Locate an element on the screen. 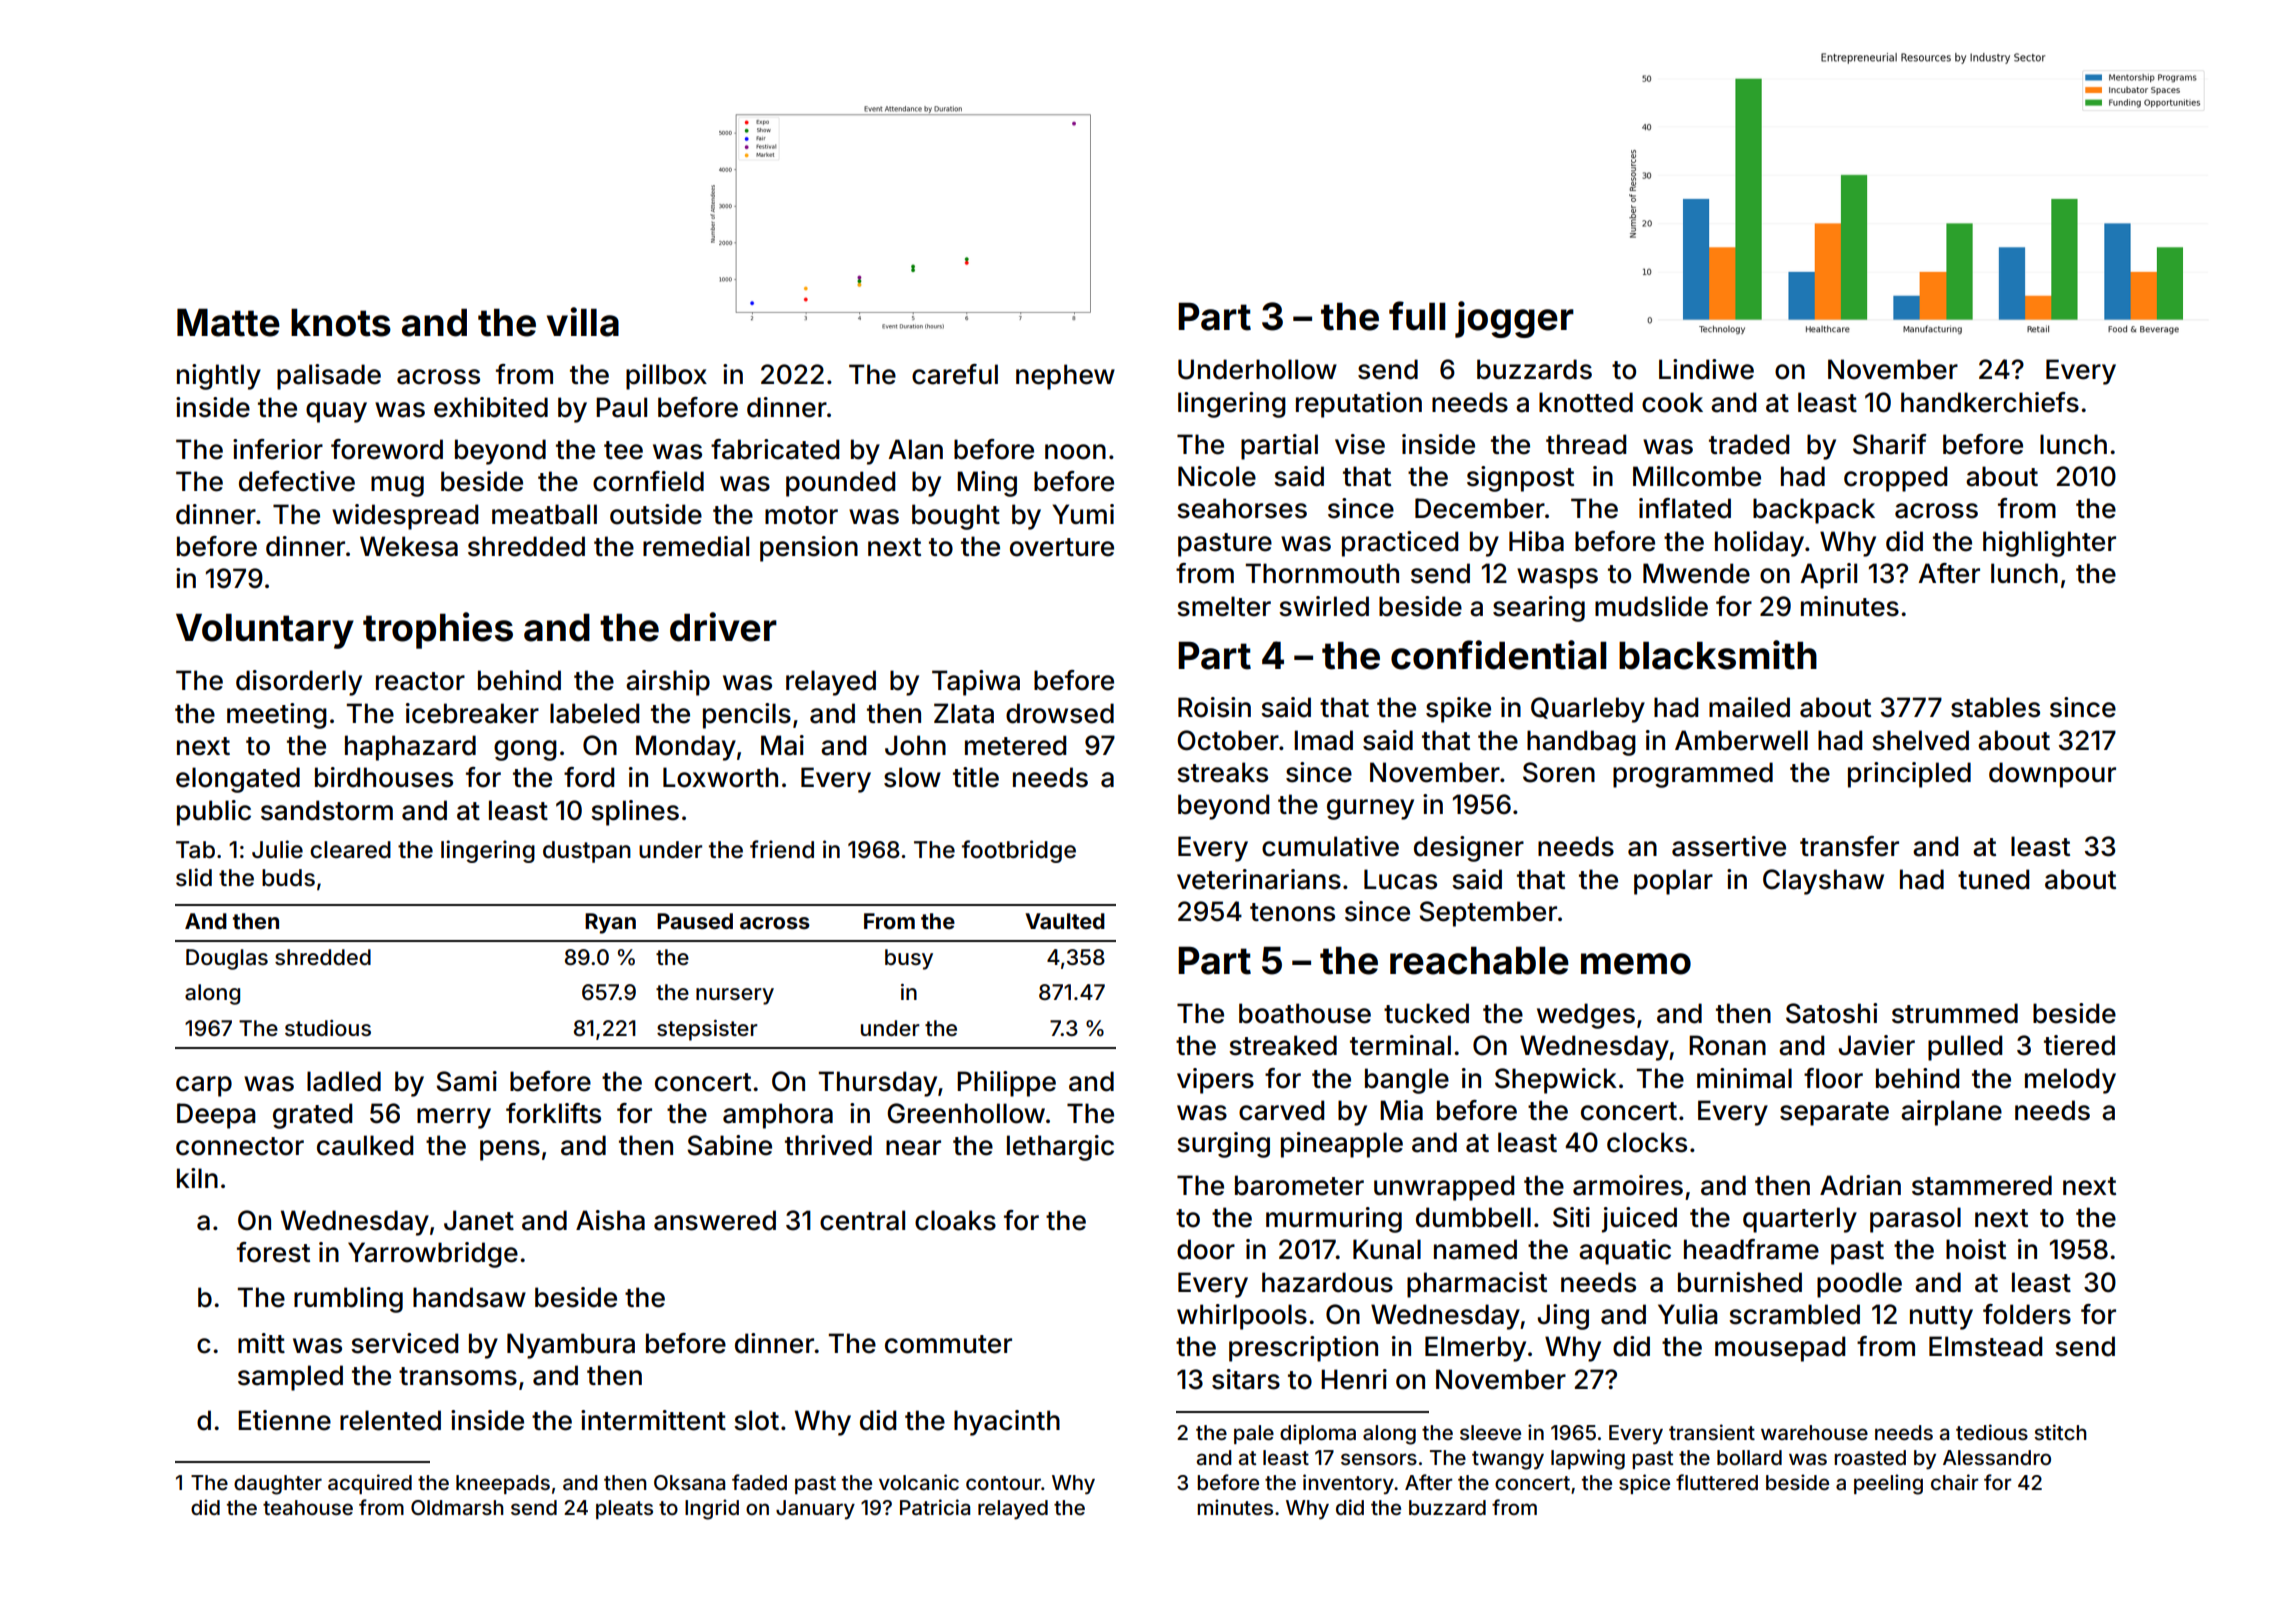  prescription is located at coordinates (1303, 1349).
